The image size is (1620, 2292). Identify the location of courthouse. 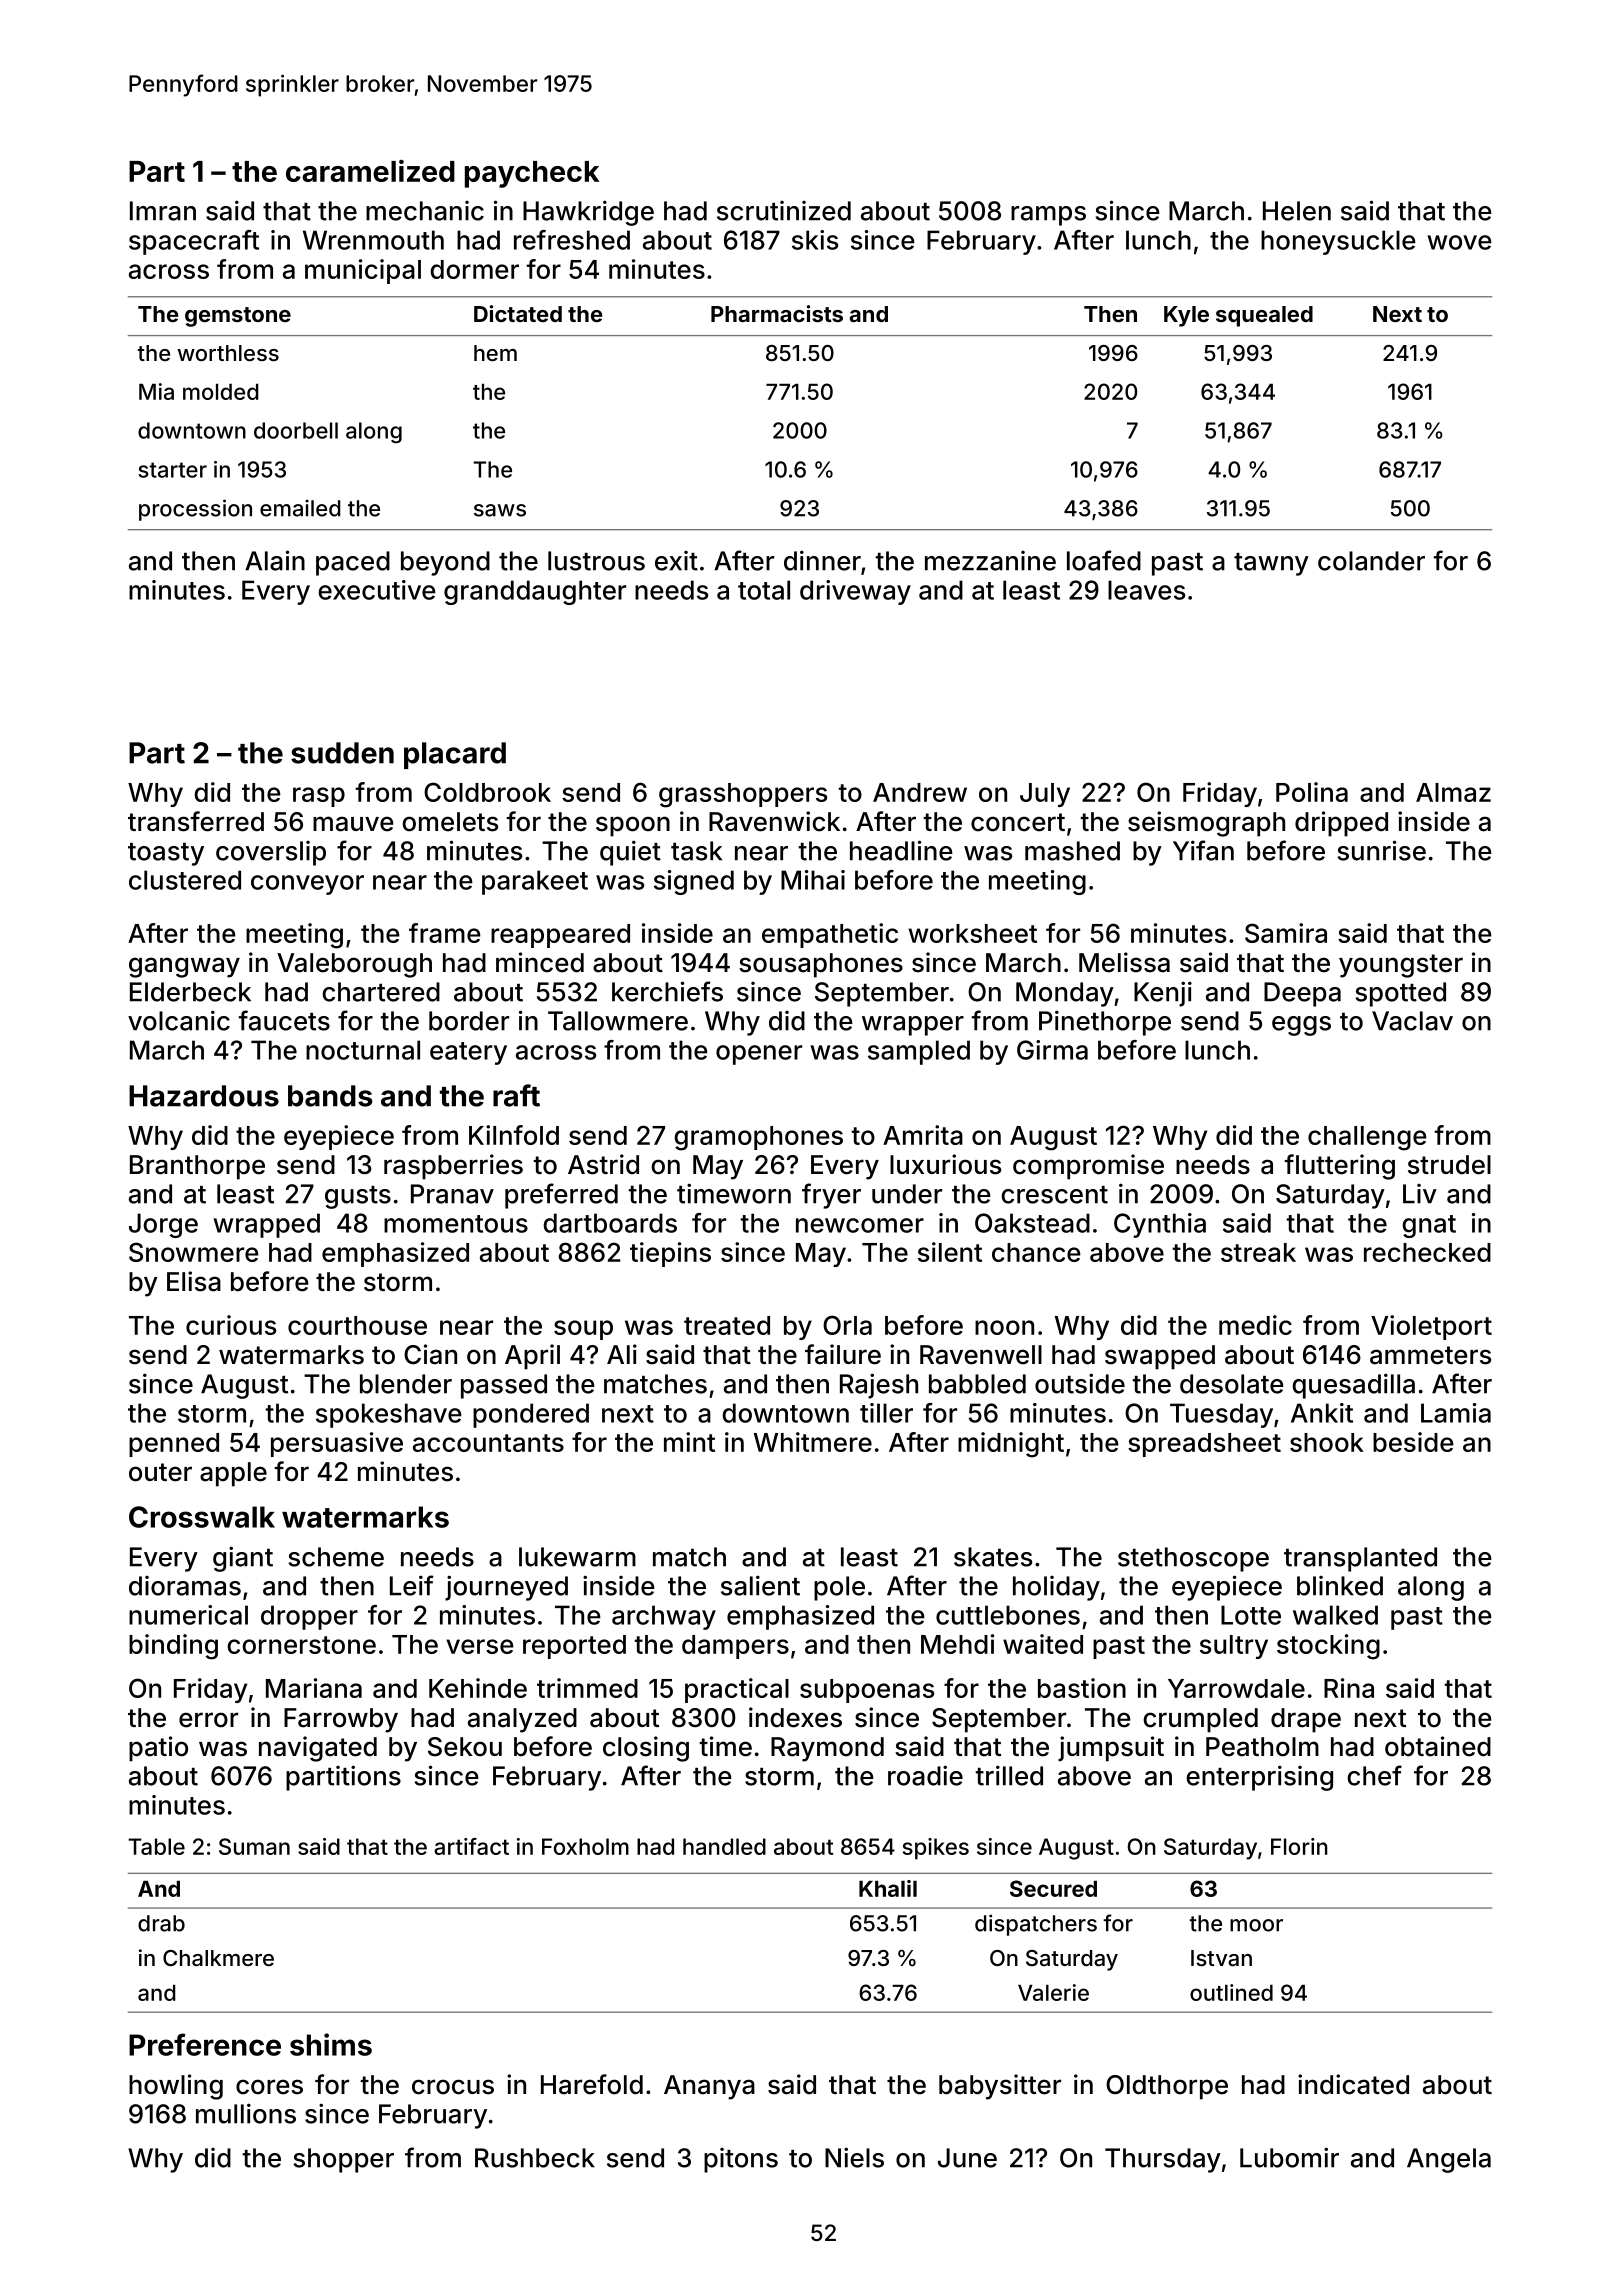
(357, 1325).
